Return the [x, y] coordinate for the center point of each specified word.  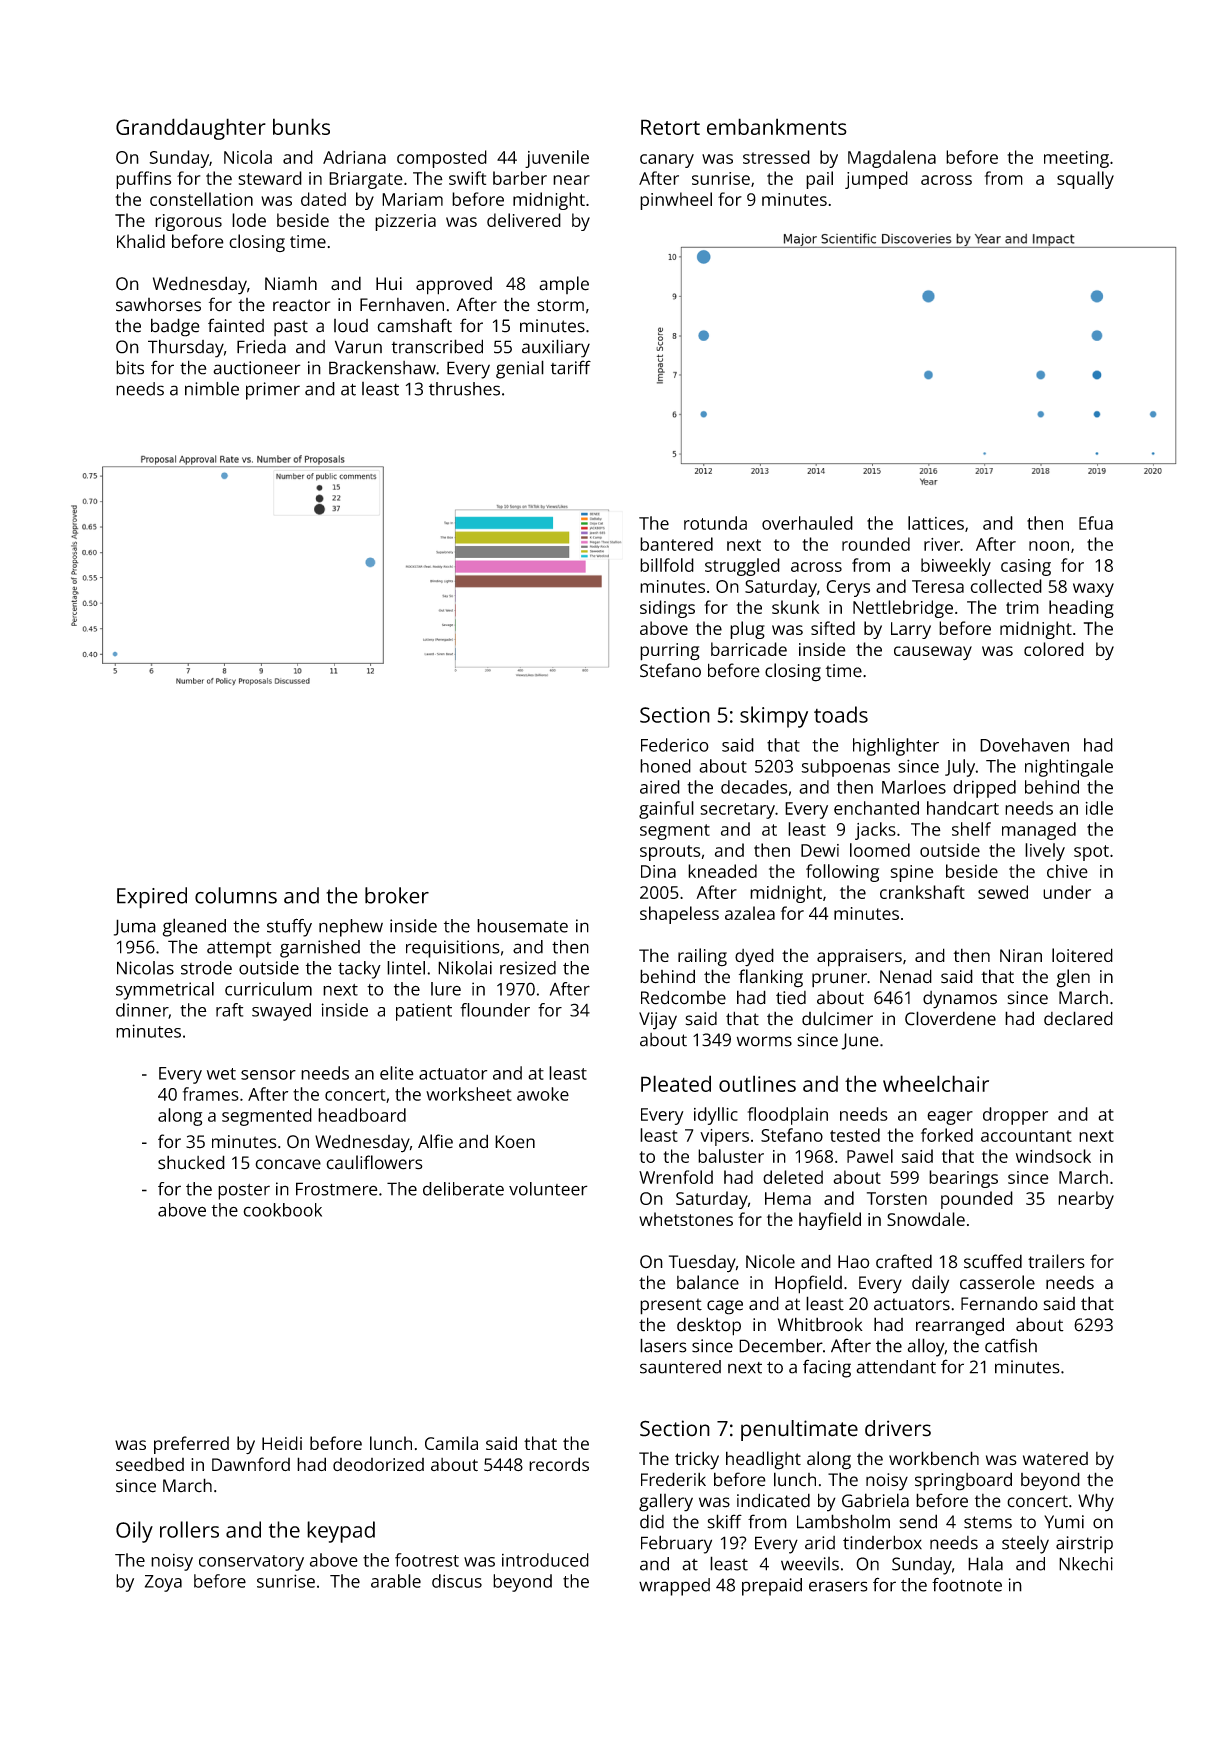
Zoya [163, 1583]
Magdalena [892, 159]
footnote [967, 1585]
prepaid [772, 1587]
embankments [777, 126]
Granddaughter [191, 129]
